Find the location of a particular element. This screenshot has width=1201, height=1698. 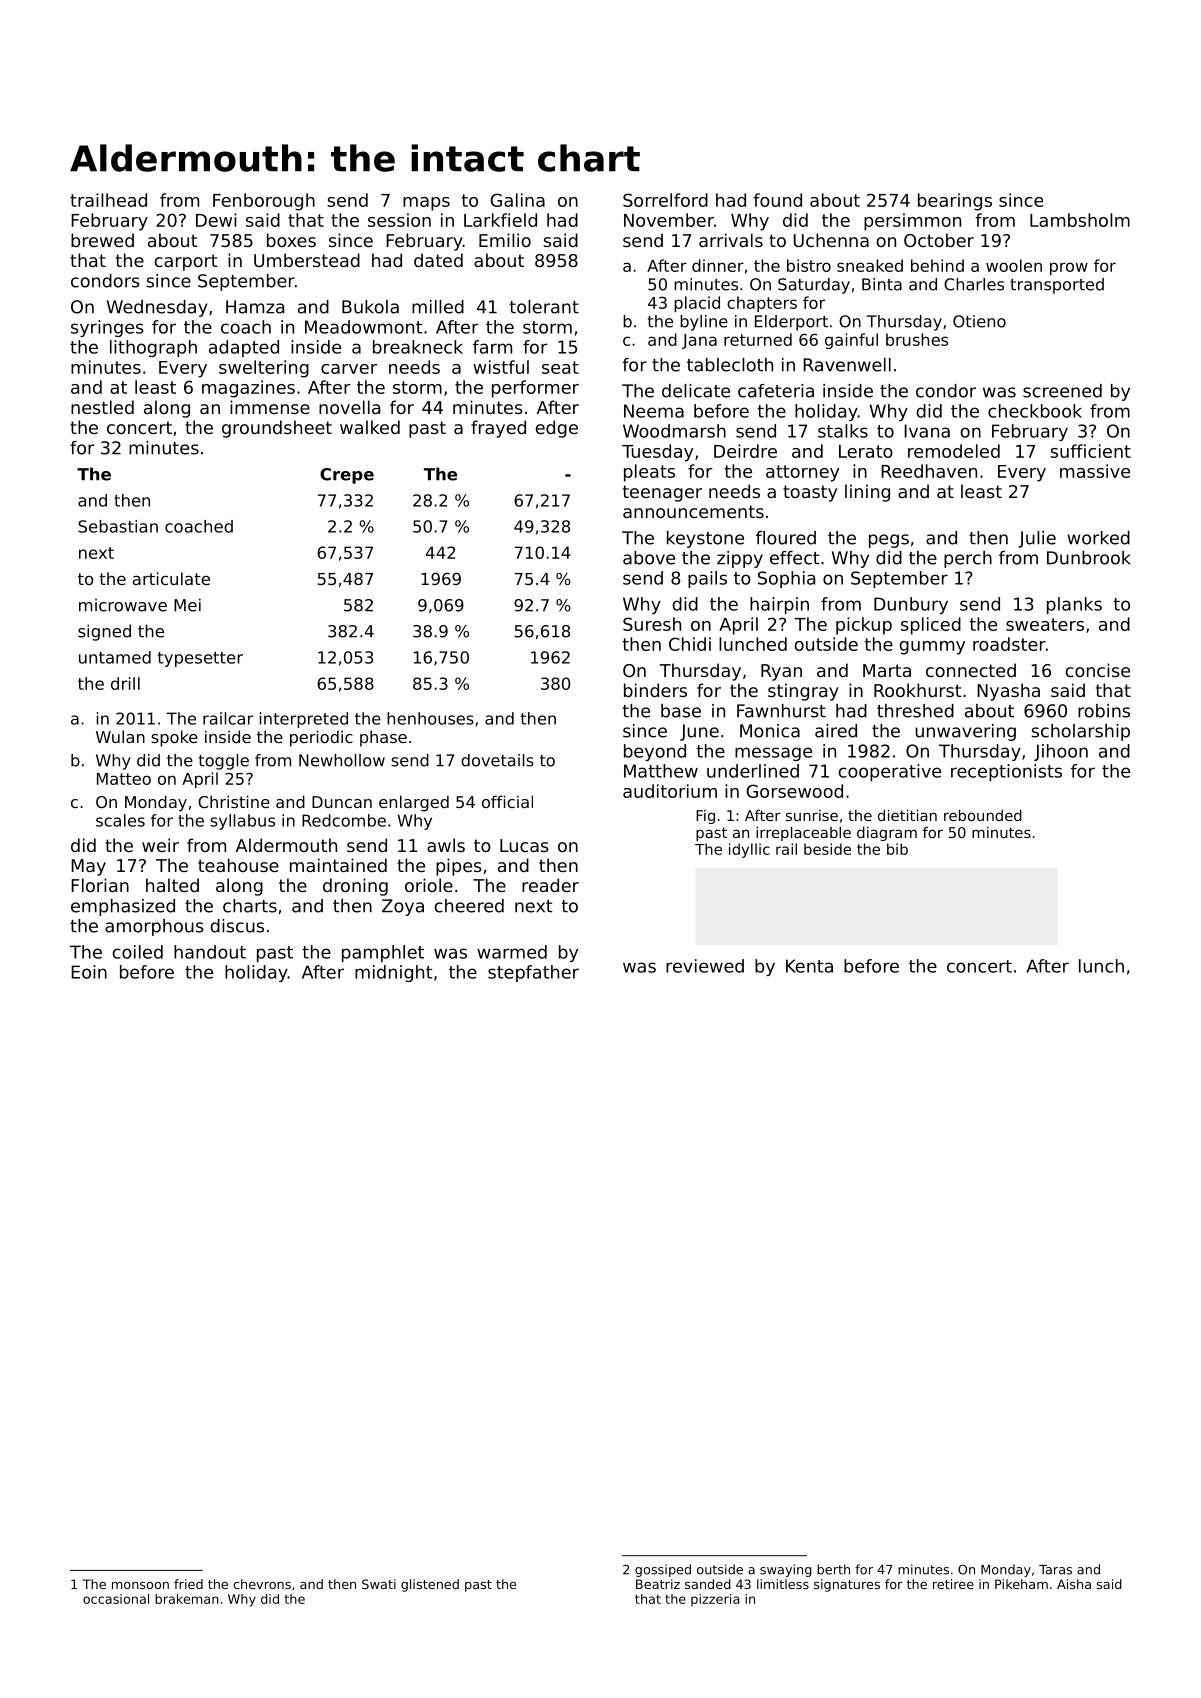

midnight is located at coordinates (394, 973).
